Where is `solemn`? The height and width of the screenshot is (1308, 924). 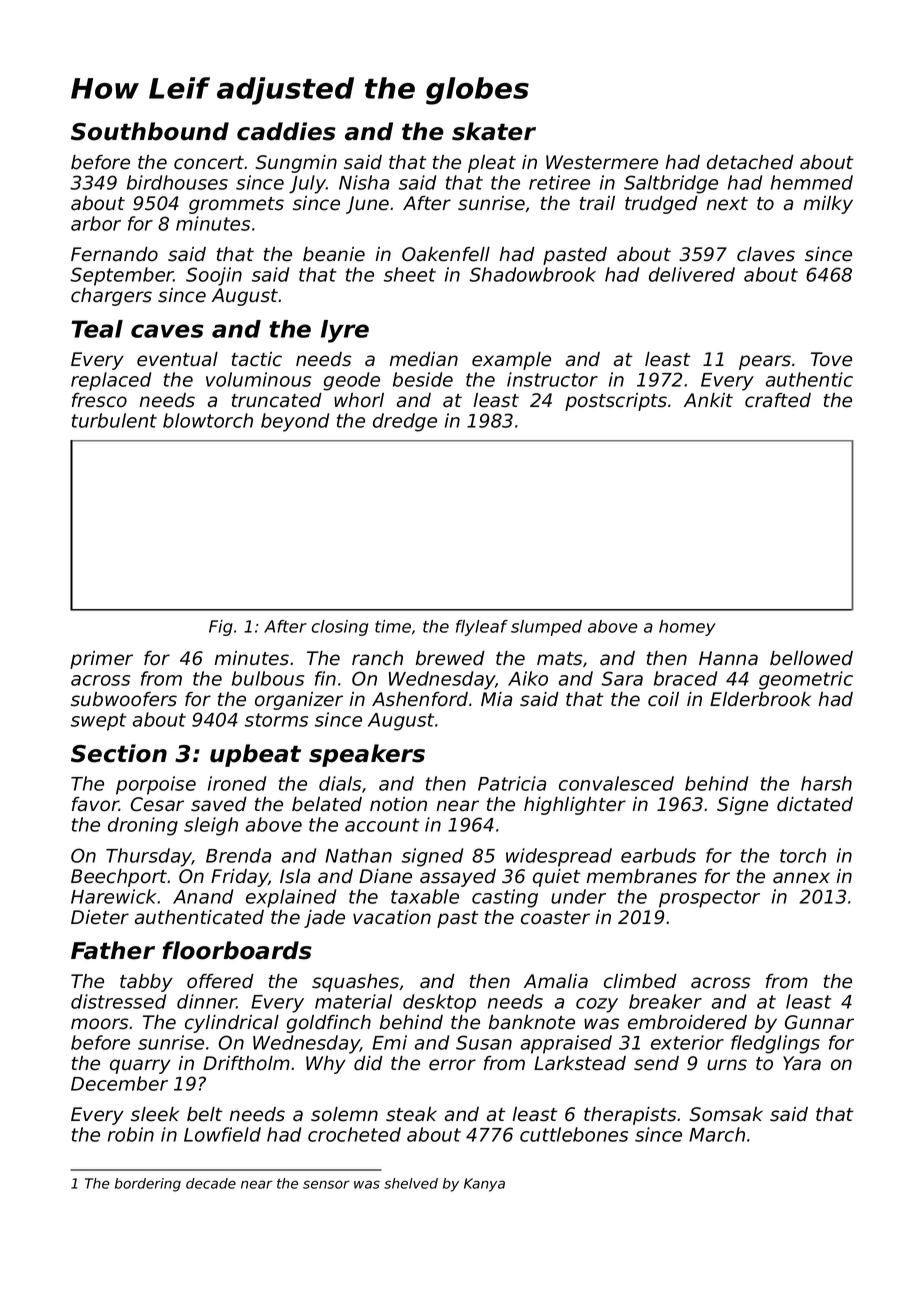
solemn is located at coordinates (344, 1114).
